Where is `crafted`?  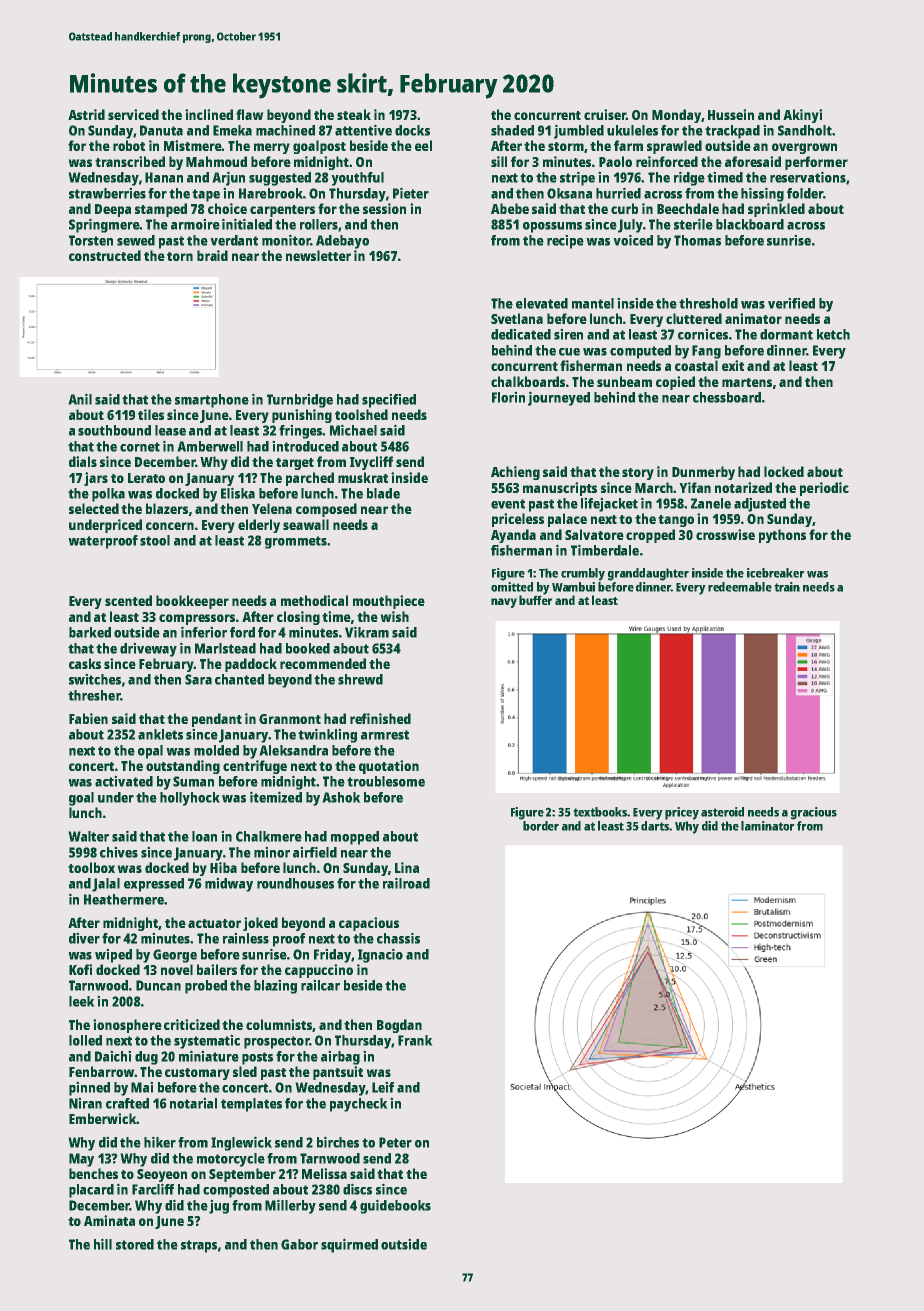 crafted is located at coordinates (127, 1103).
